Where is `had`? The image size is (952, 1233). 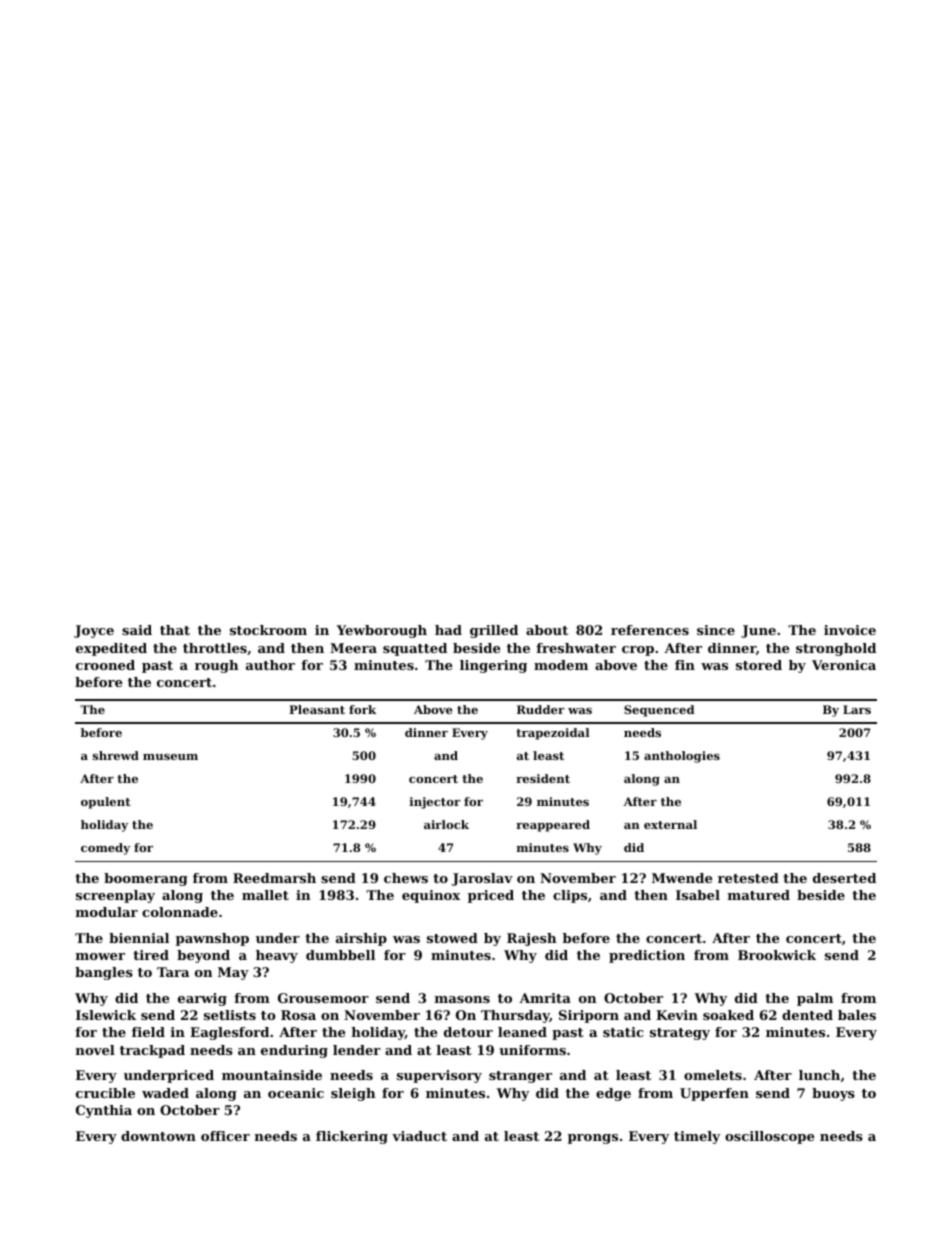
had is located at coordinates (448, 630).
